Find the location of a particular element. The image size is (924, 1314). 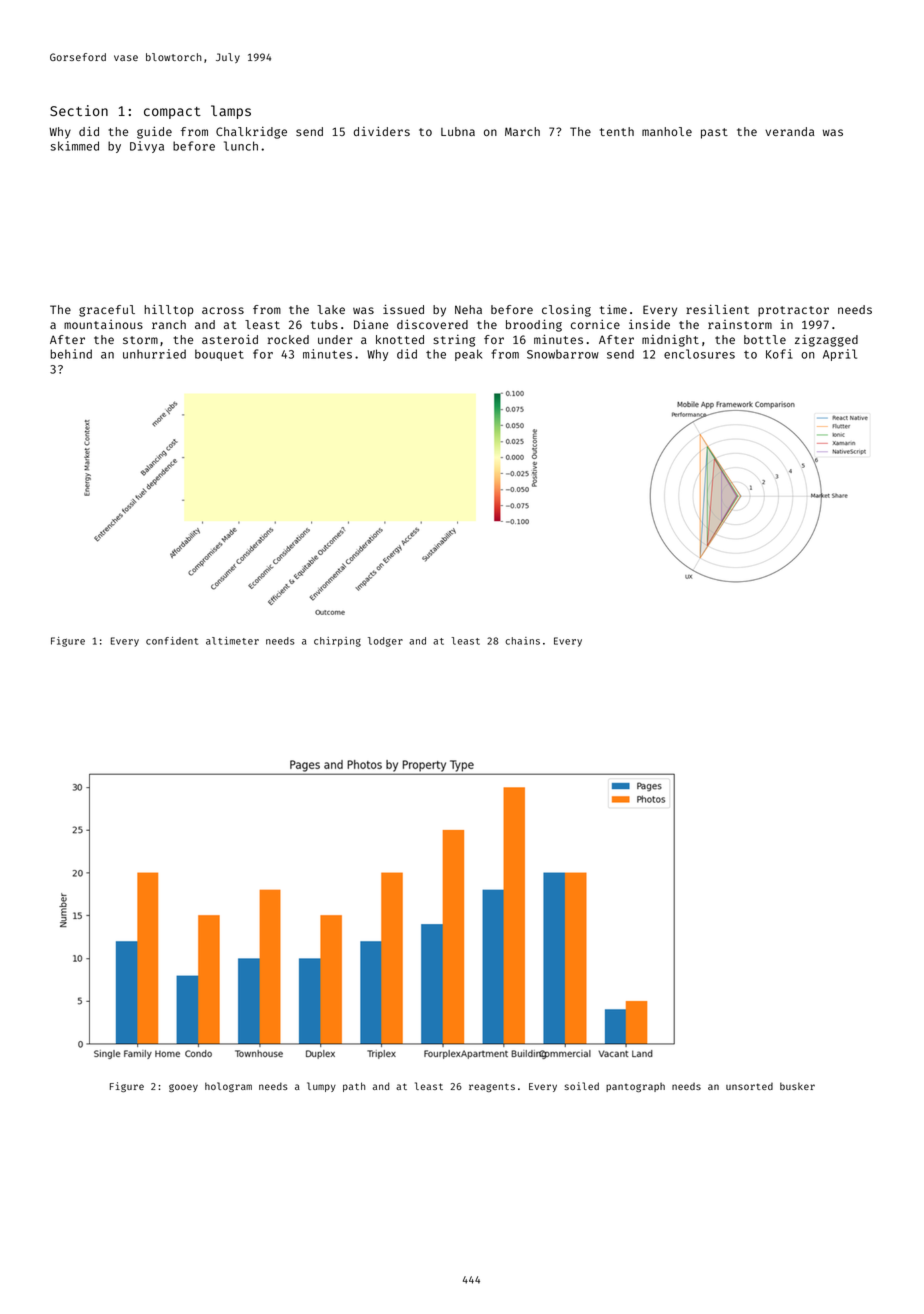

confident is located at coordinates (172, 641).
